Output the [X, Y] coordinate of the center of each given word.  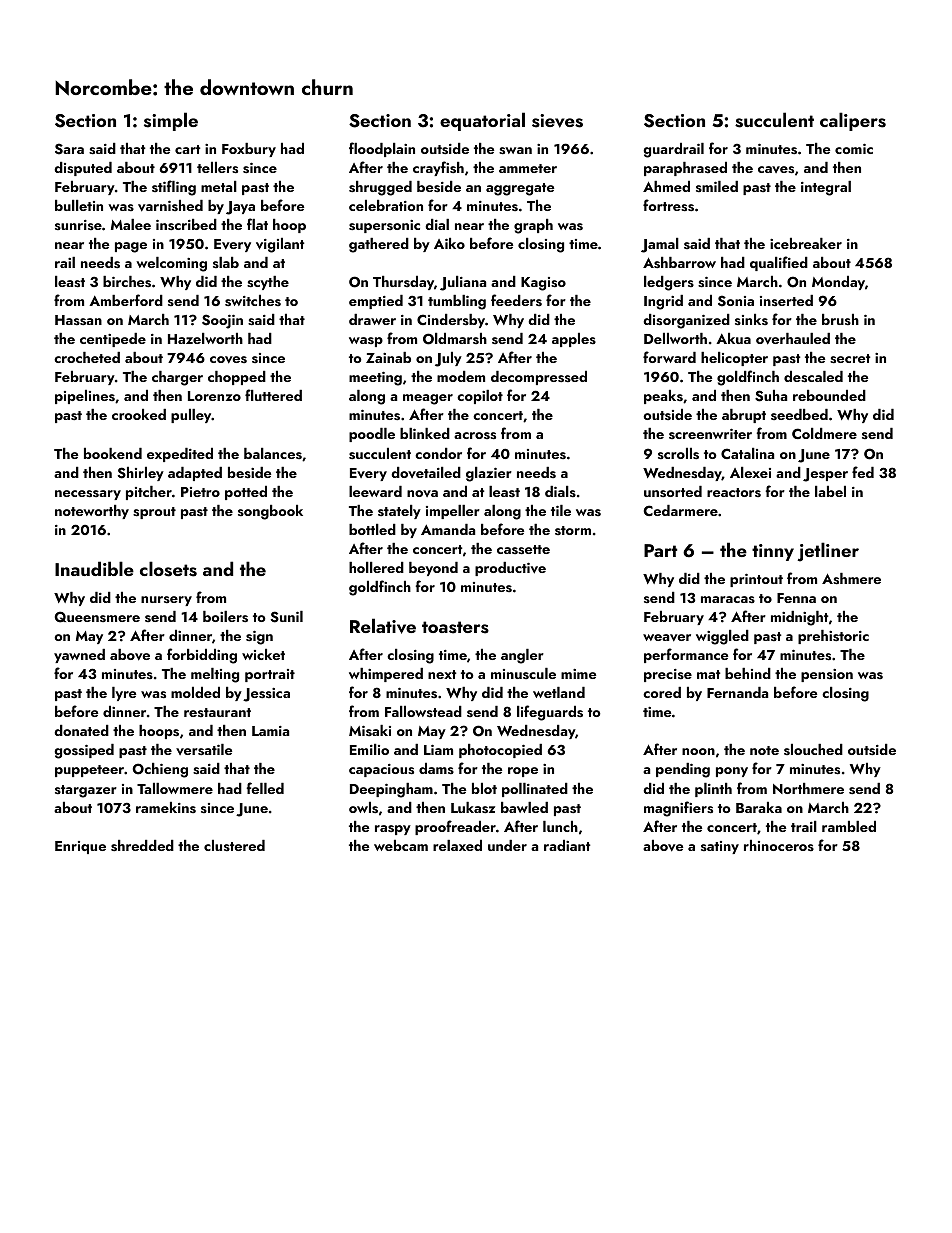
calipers [853, 121]
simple [171, 121]
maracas [728, 599]
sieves [557, 121]
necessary [88, 495]
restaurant [217, 712]
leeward [375, 491]
